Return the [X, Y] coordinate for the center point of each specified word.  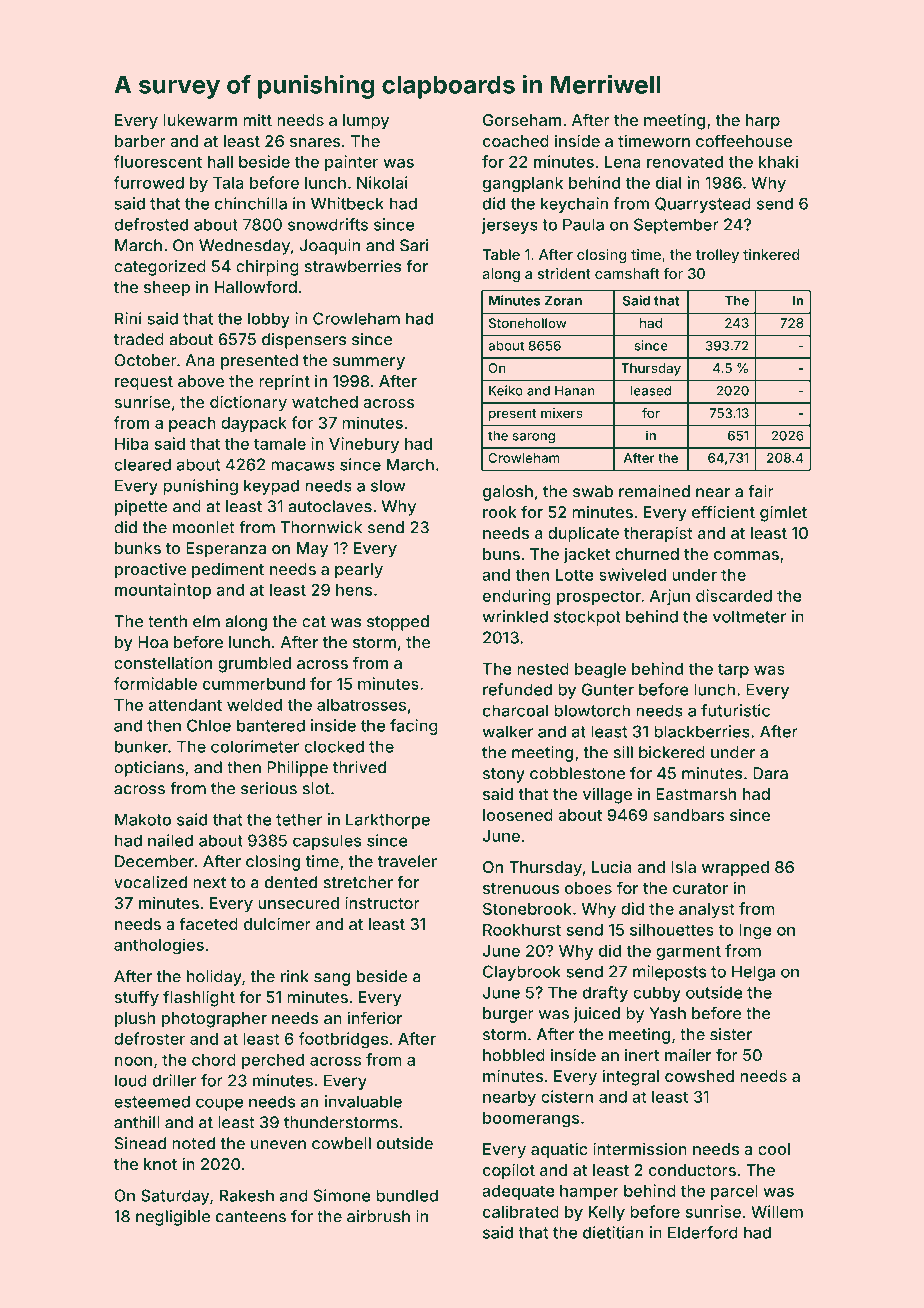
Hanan [575, 391]
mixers [562, 413]
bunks [138, 548]
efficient [723, 511]
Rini [128, 318]
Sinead [140, 1143]
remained [654, 491]
